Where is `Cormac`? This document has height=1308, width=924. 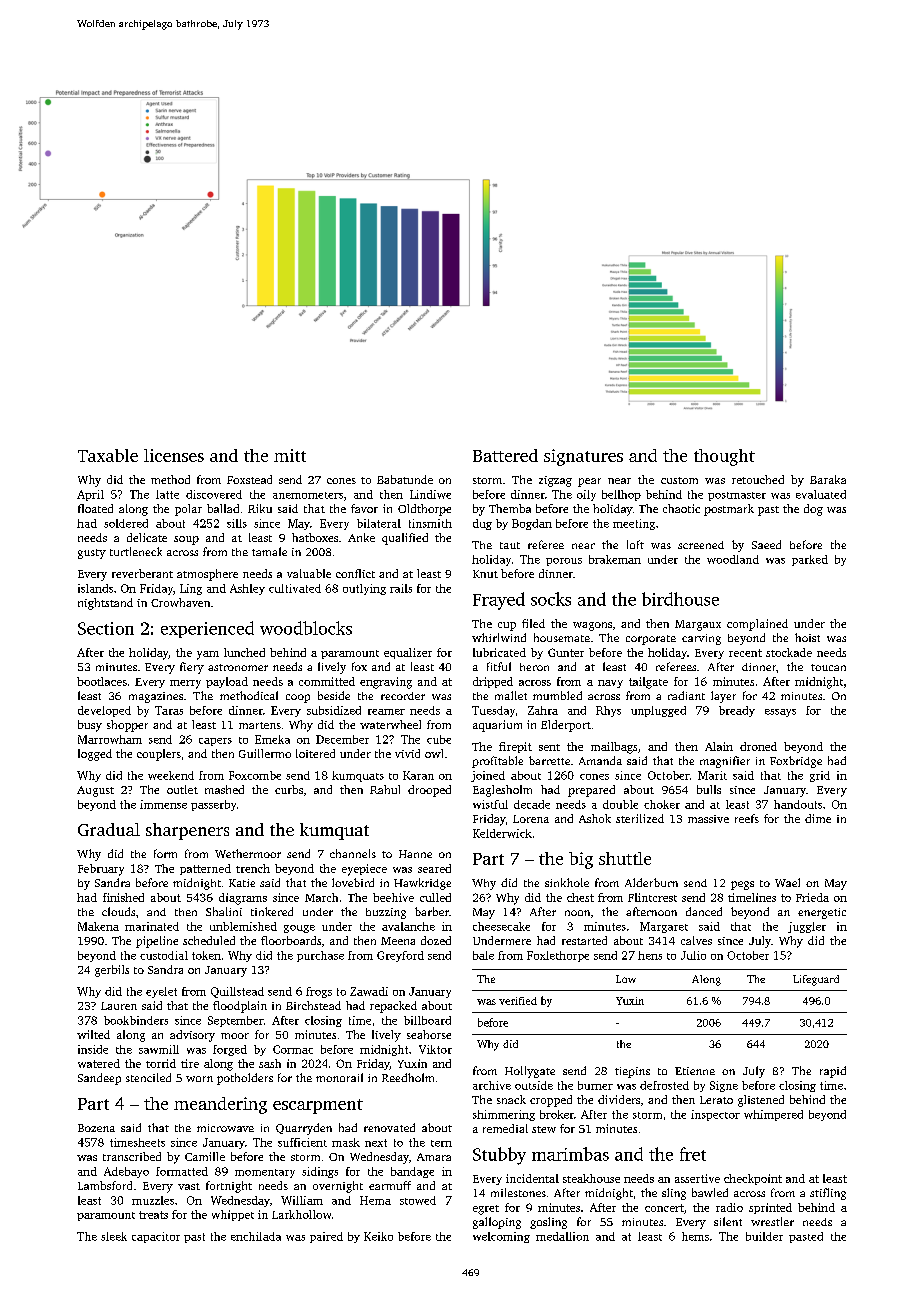
Cormac is located at coordinates (293, 1049).
